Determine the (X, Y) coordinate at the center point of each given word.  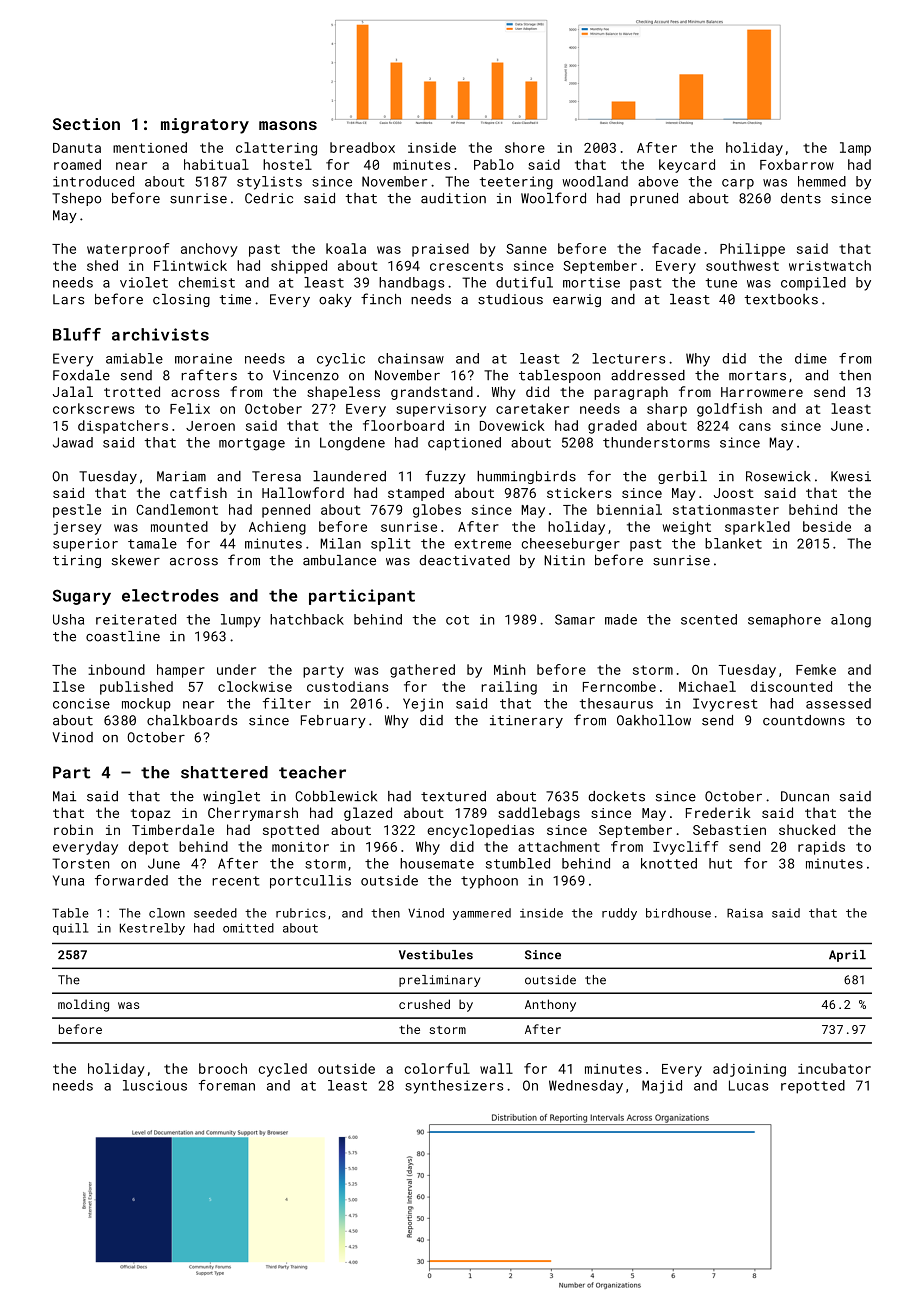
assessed (838, 703)
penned (286, 511)
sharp (667, 410)
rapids (821, 848)
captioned (464, 444)
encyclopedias (480, 831)
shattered (224, 772)
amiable (134, 358)
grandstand (432, 393)
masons (288, 125)
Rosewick (778, 476)
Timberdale (173, 829)
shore (525, 147)
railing (509, 688)
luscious (155, 1085)
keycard (687, 166)
